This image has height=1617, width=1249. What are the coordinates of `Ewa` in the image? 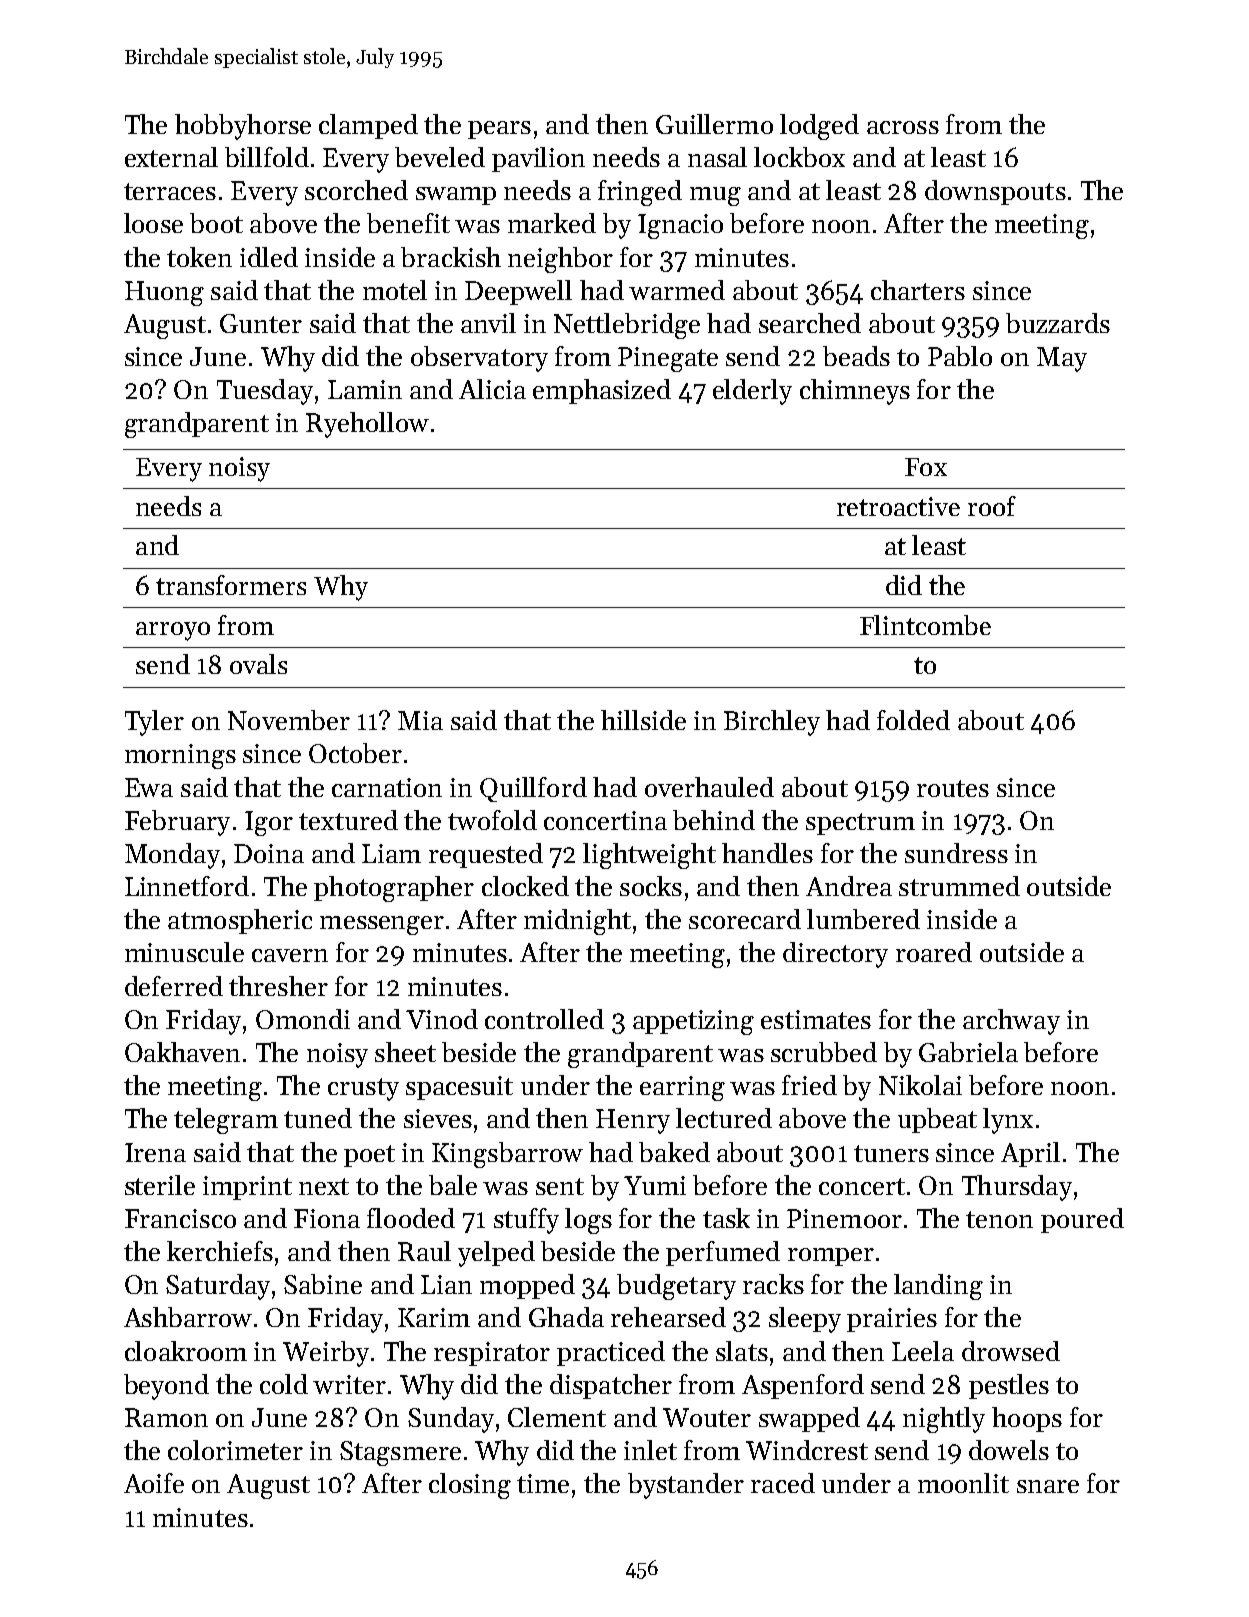 It's located at (149, 787).
